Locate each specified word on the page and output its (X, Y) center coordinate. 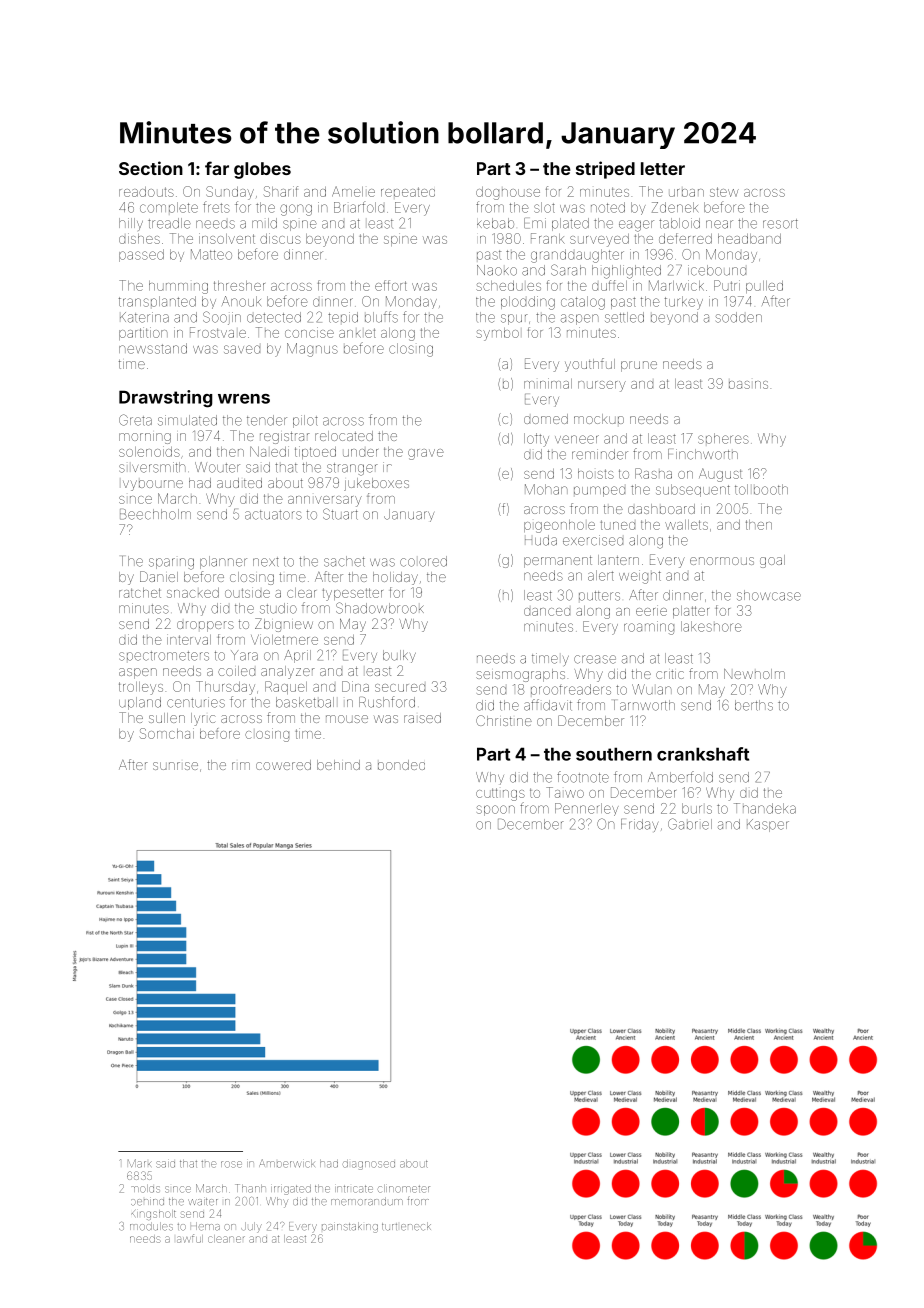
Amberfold (680, 777)
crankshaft (703, 754)
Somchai (167, 733)
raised (422, 718)
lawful (190, 1238)
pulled (764, 287)
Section (151, 168)
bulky (399, 656)
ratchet (140, 593)
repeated (408, 192)
